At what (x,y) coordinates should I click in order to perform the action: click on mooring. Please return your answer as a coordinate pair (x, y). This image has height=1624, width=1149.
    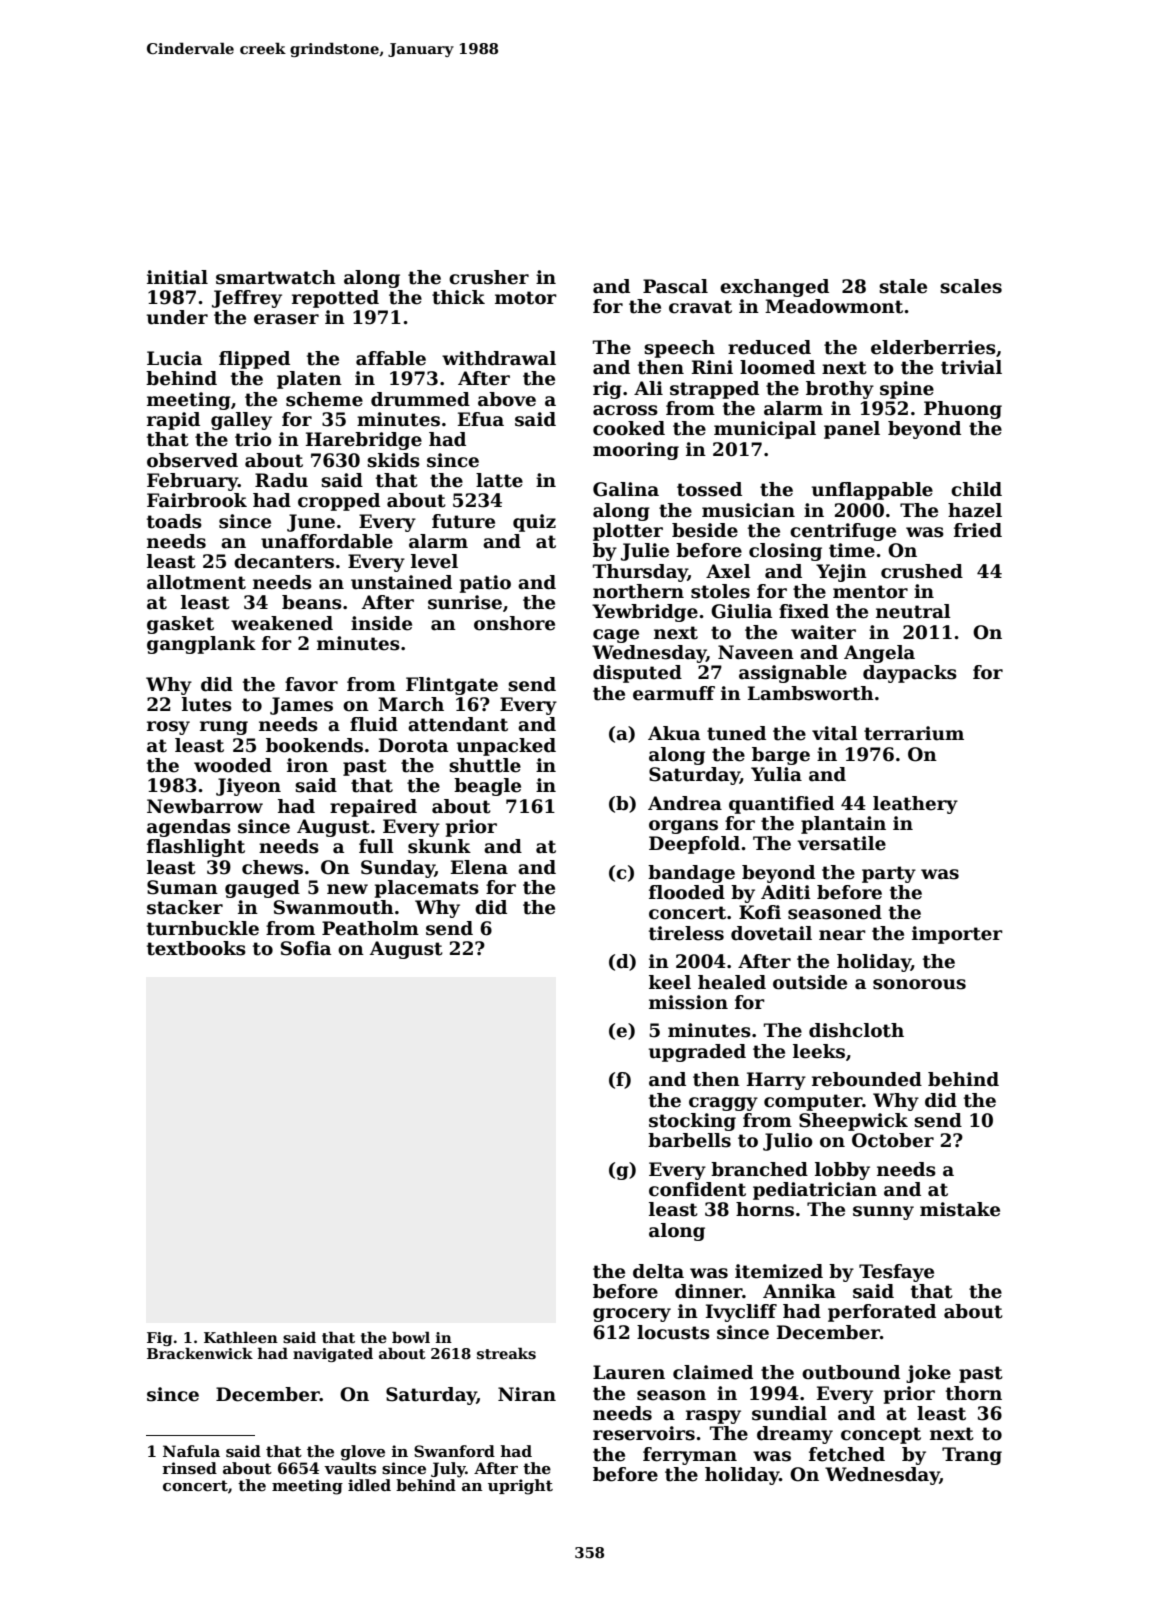
    Looking at the image, I should click on (636, 451).
